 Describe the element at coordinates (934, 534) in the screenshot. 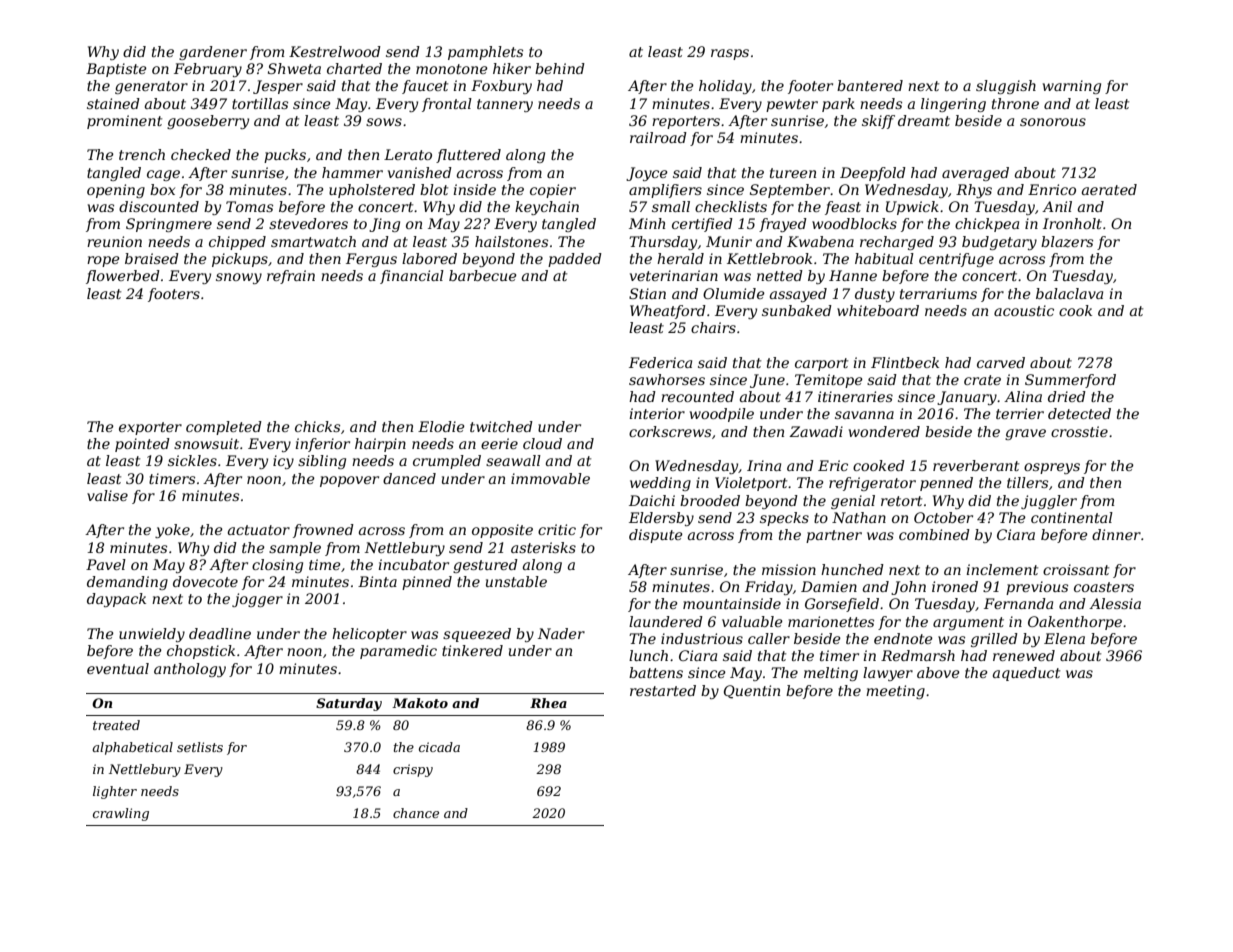

I see `combined` at that location.
